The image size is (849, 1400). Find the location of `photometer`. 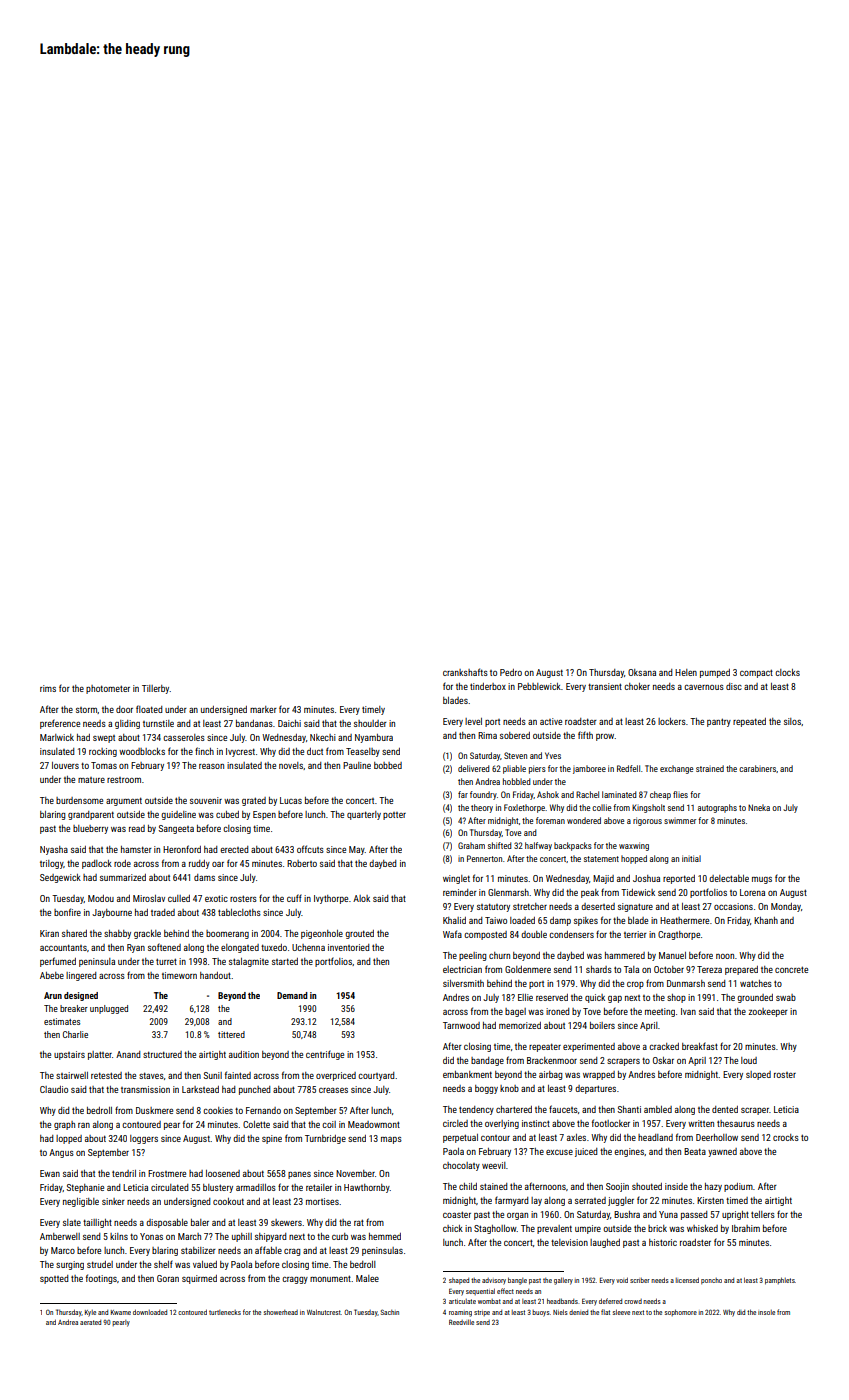

photometer is located at coordinates (108, 689).
